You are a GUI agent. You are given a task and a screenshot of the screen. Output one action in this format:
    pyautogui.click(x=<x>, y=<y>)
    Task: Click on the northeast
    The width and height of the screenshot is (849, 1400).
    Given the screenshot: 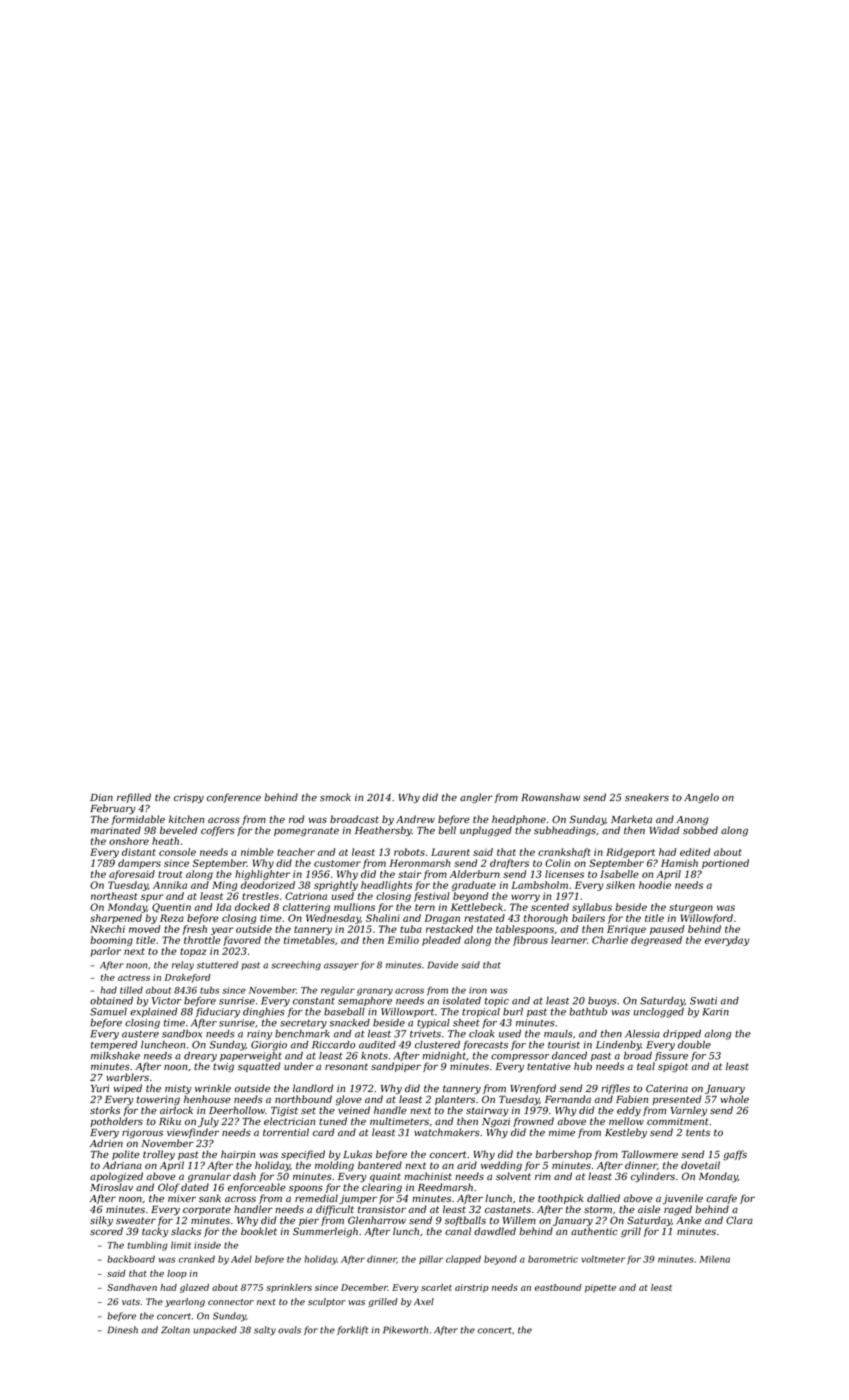 What is the action you would take?
    pyautogui.click(x=114, y=896)
